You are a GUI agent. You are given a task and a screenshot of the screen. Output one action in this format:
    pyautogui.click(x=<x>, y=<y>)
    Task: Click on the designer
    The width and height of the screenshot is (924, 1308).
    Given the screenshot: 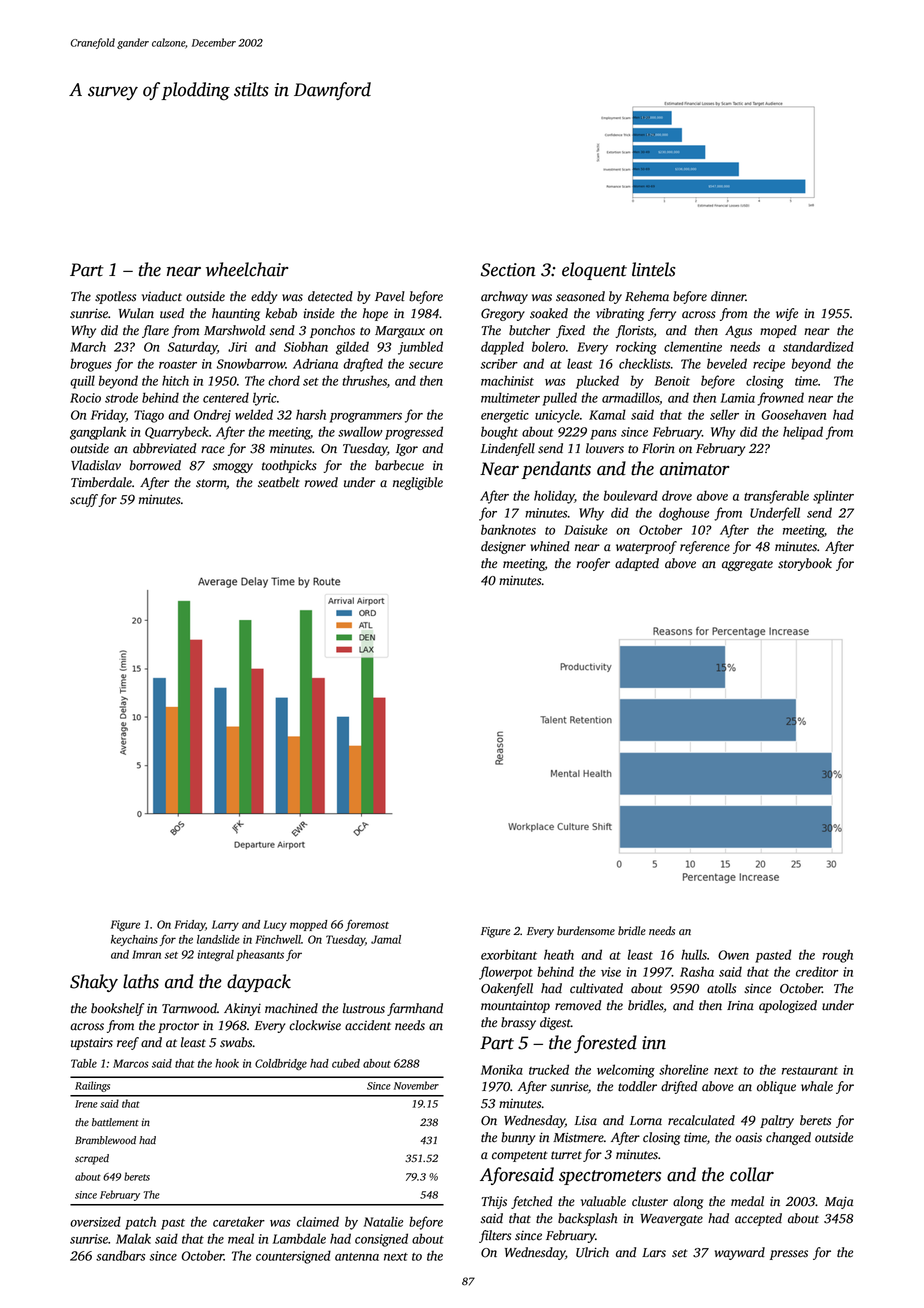 What is the action you would take?
    pyautogui.click(x=503, y=547)
